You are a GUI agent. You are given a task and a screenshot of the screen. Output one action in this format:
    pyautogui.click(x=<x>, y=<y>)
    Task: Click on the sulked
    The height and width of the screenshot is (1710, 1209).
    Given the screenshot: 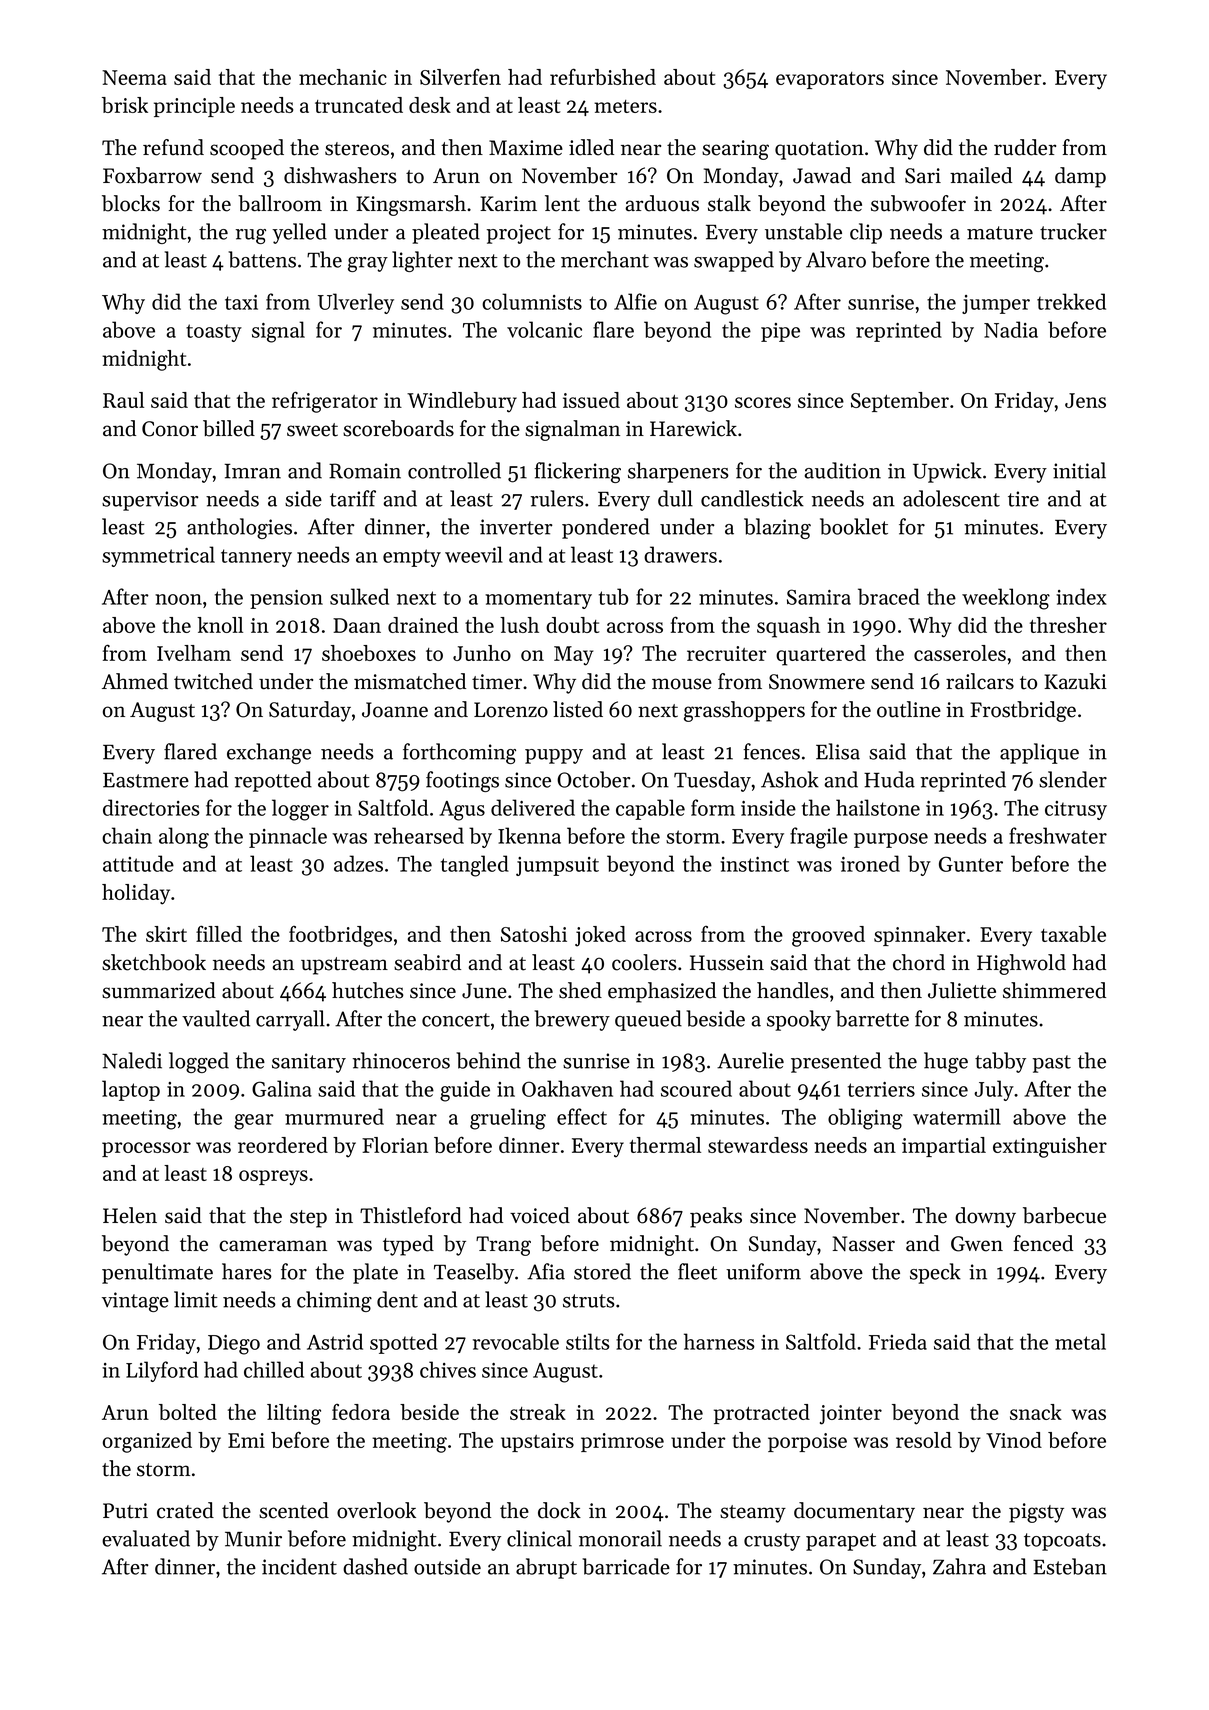 What is the action you would take?
    pyautogui.click(x=359, y=596)
